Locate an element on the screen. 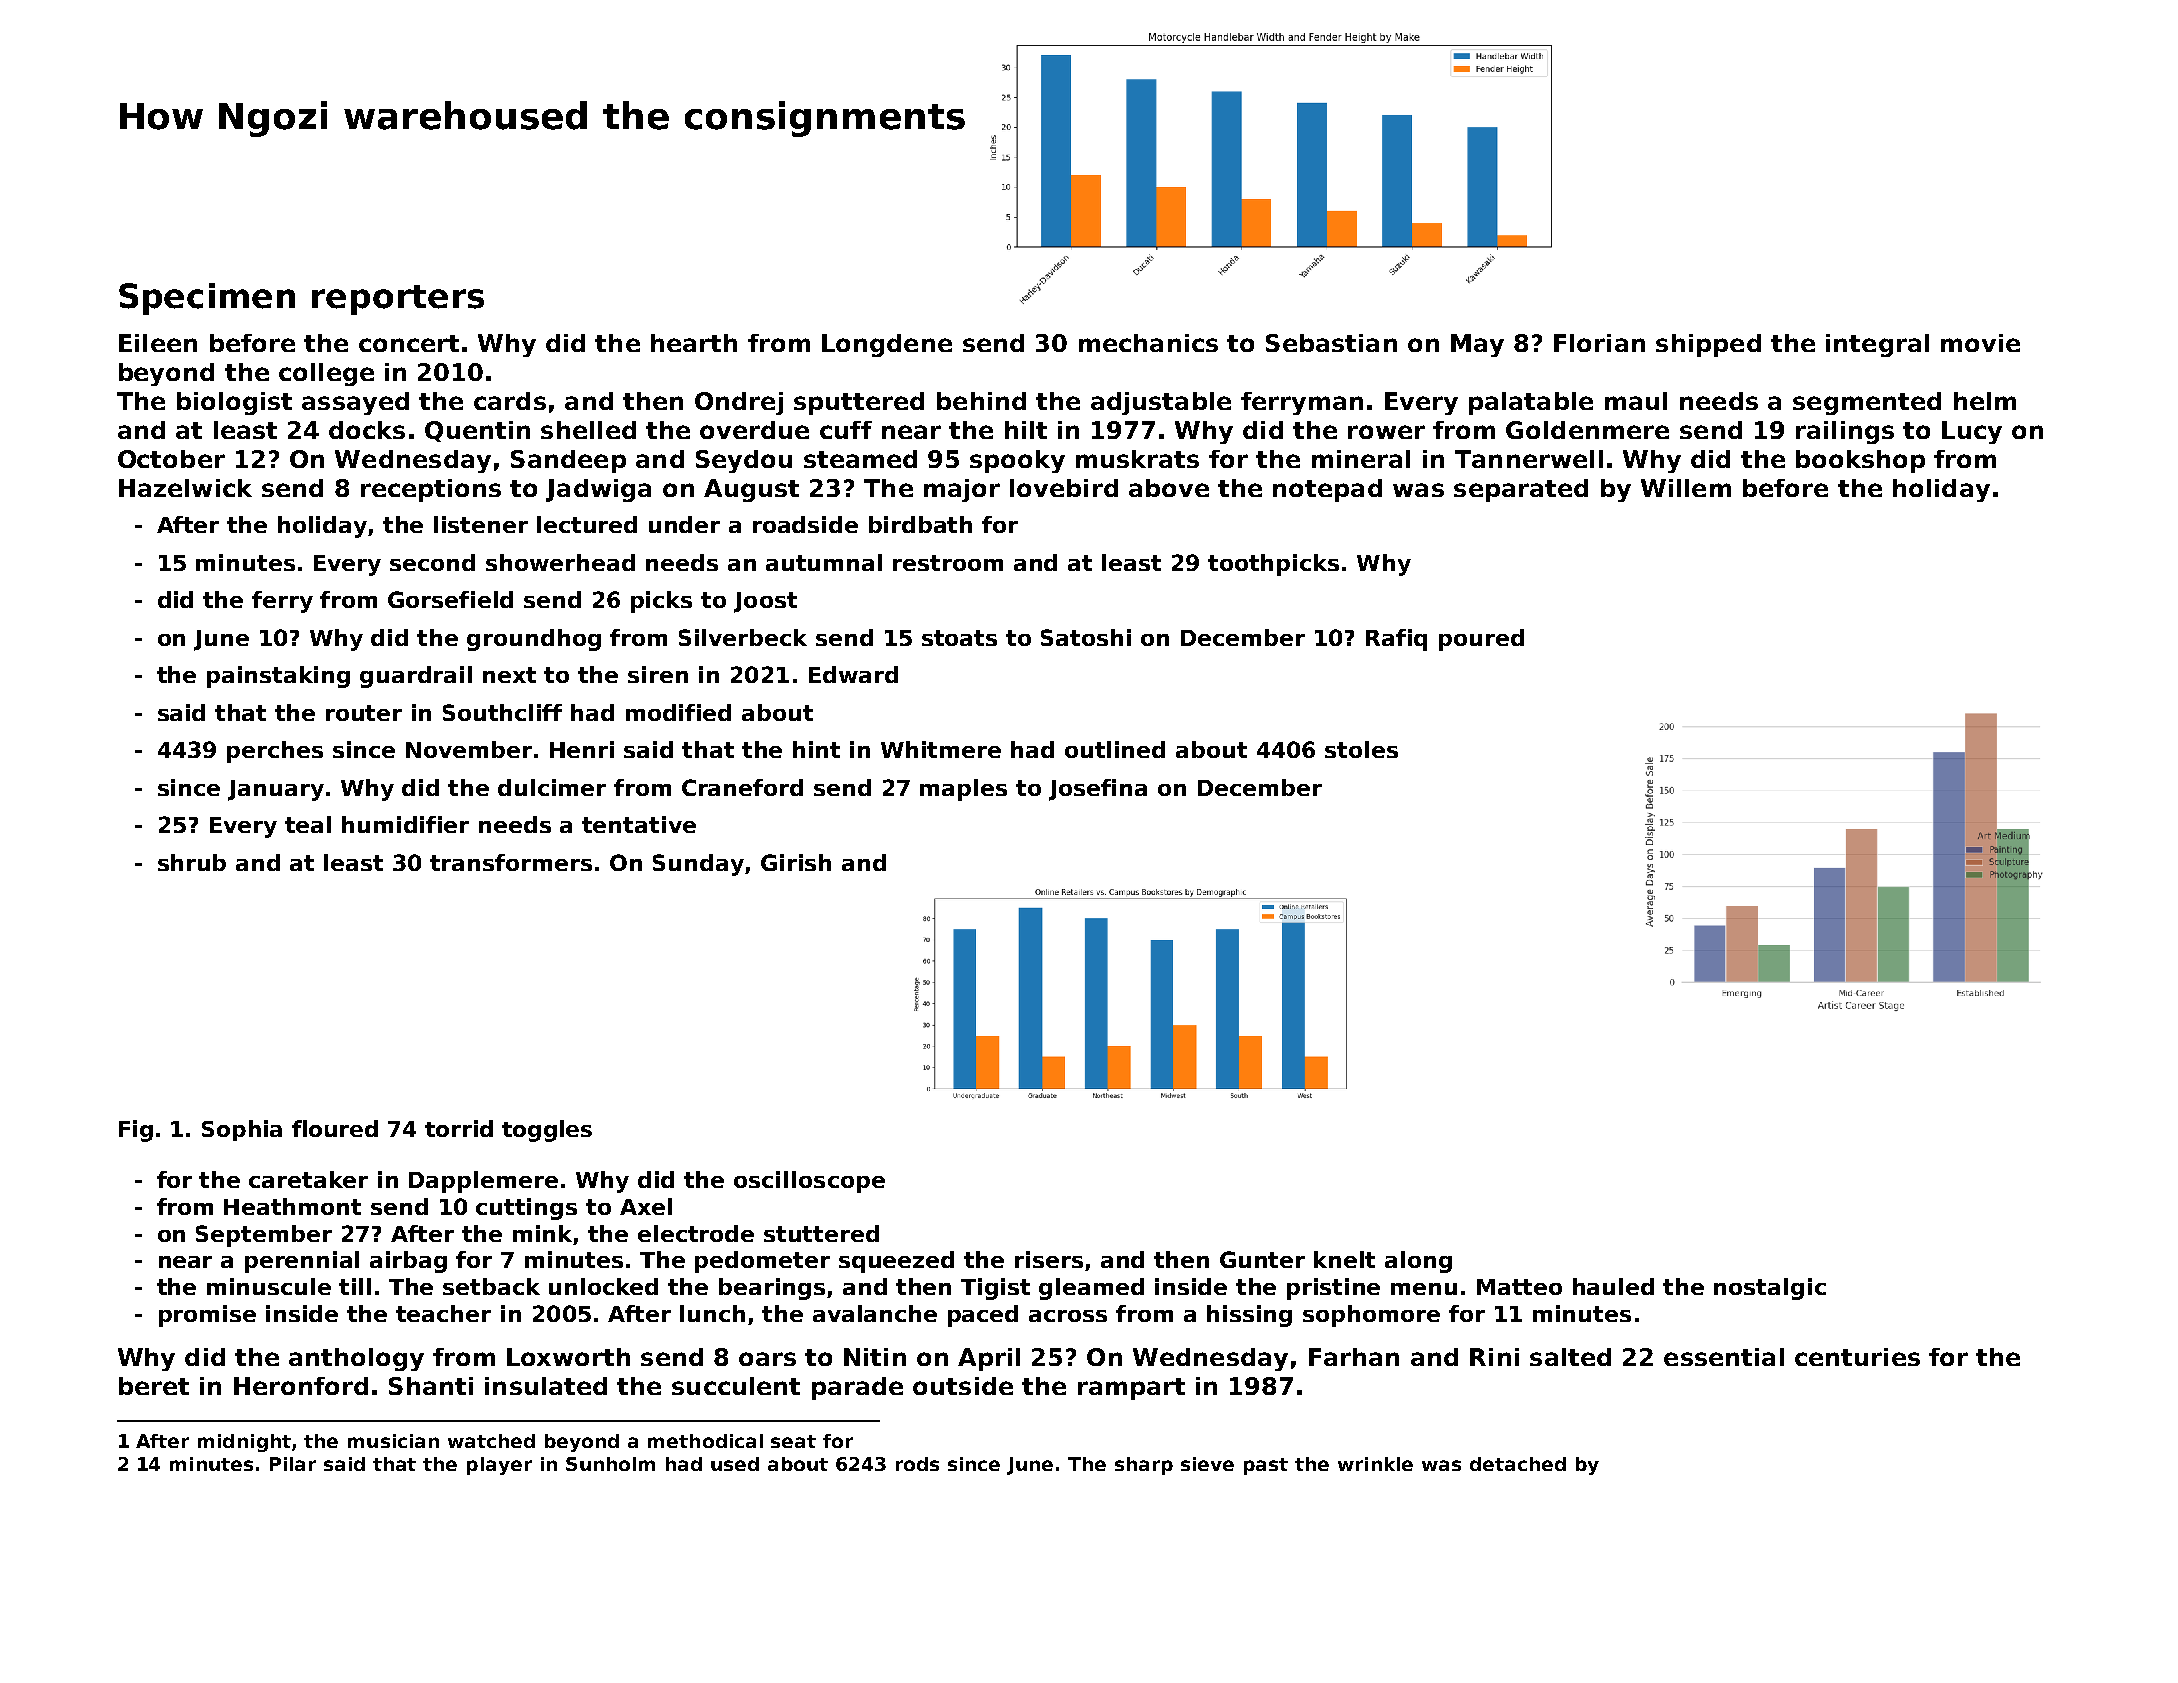 The image size is (2178, 1683). player is located at coordinates (499, 1466).
